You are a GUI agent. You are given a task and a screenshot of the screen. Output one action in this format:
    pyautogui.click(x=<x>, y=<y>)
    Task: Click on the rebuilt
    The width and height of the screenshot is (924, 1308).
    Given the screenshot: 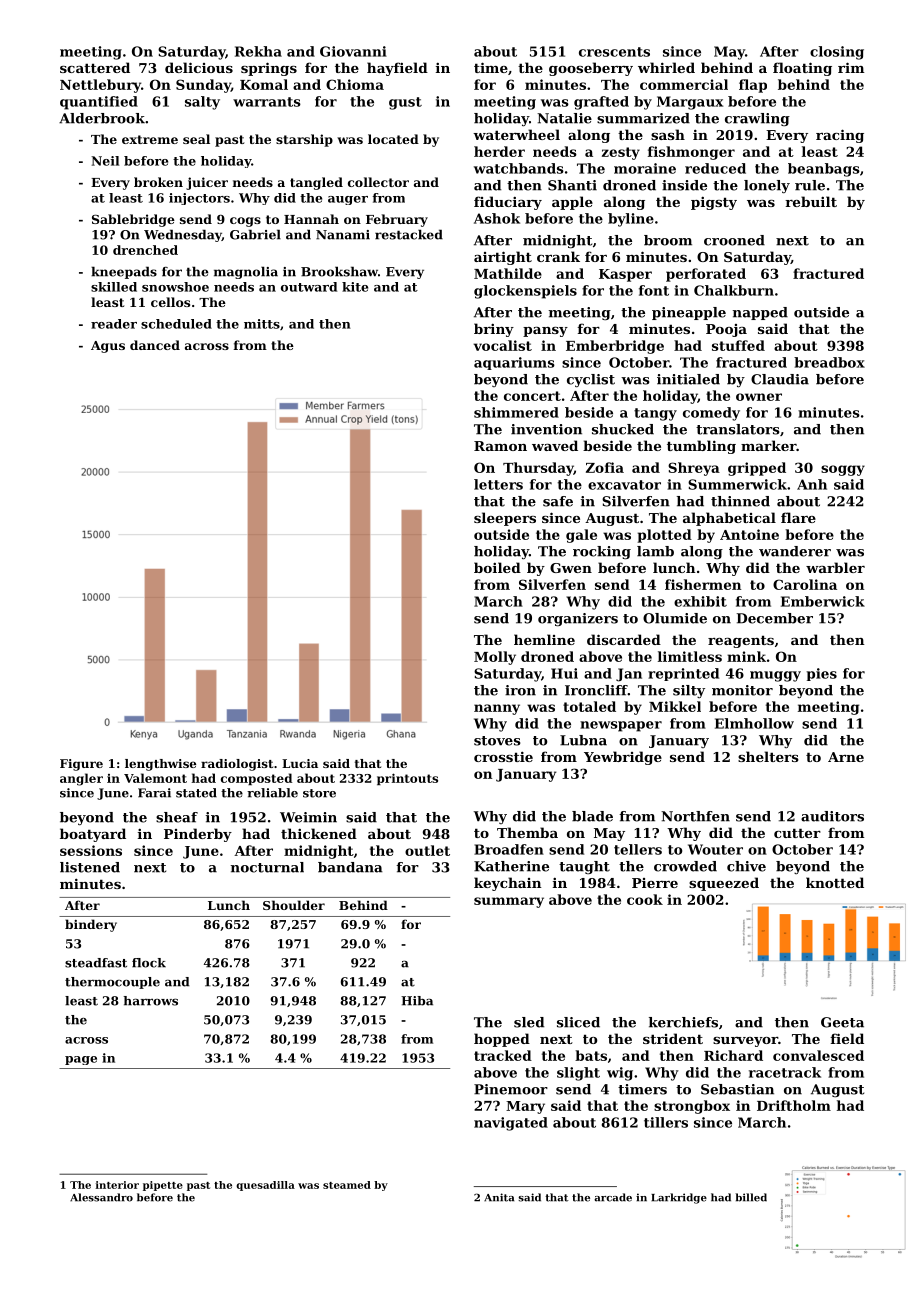 What is the action you would take?
    pyautogui.click(x=811, y=201)
